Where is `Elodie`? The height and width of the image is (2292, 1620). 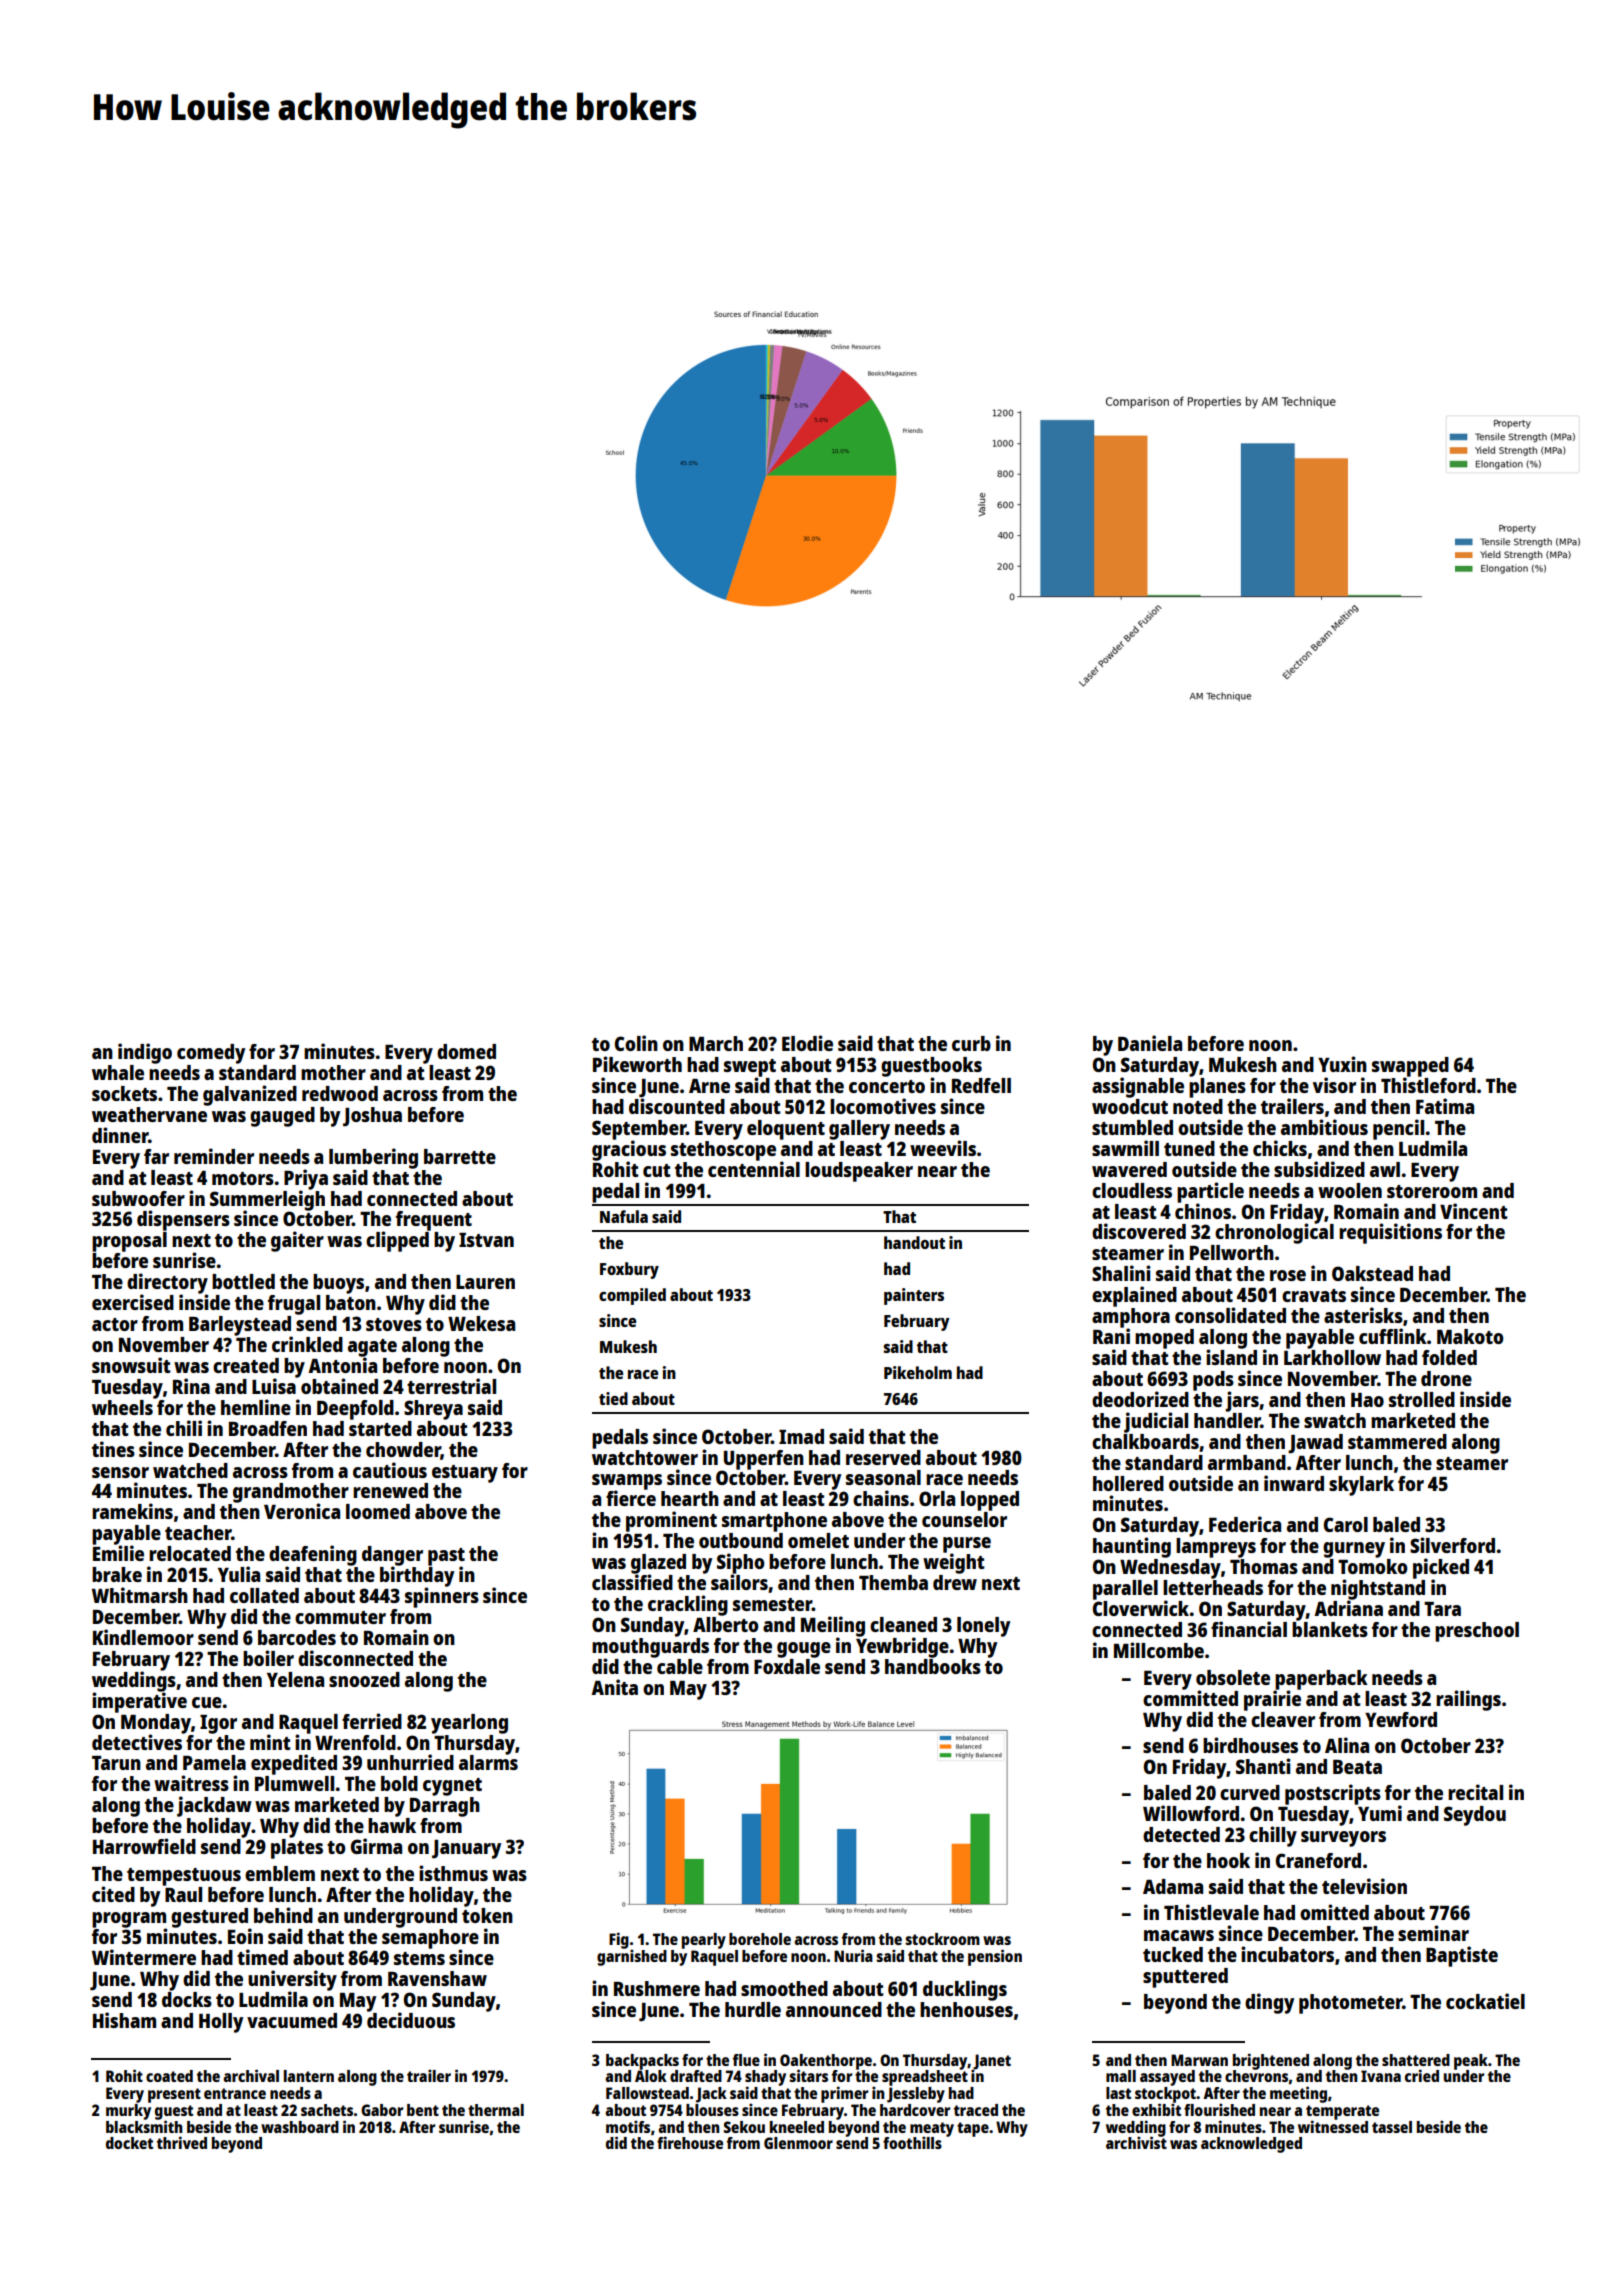 Elodie is located at coordinates (807, 1043).
